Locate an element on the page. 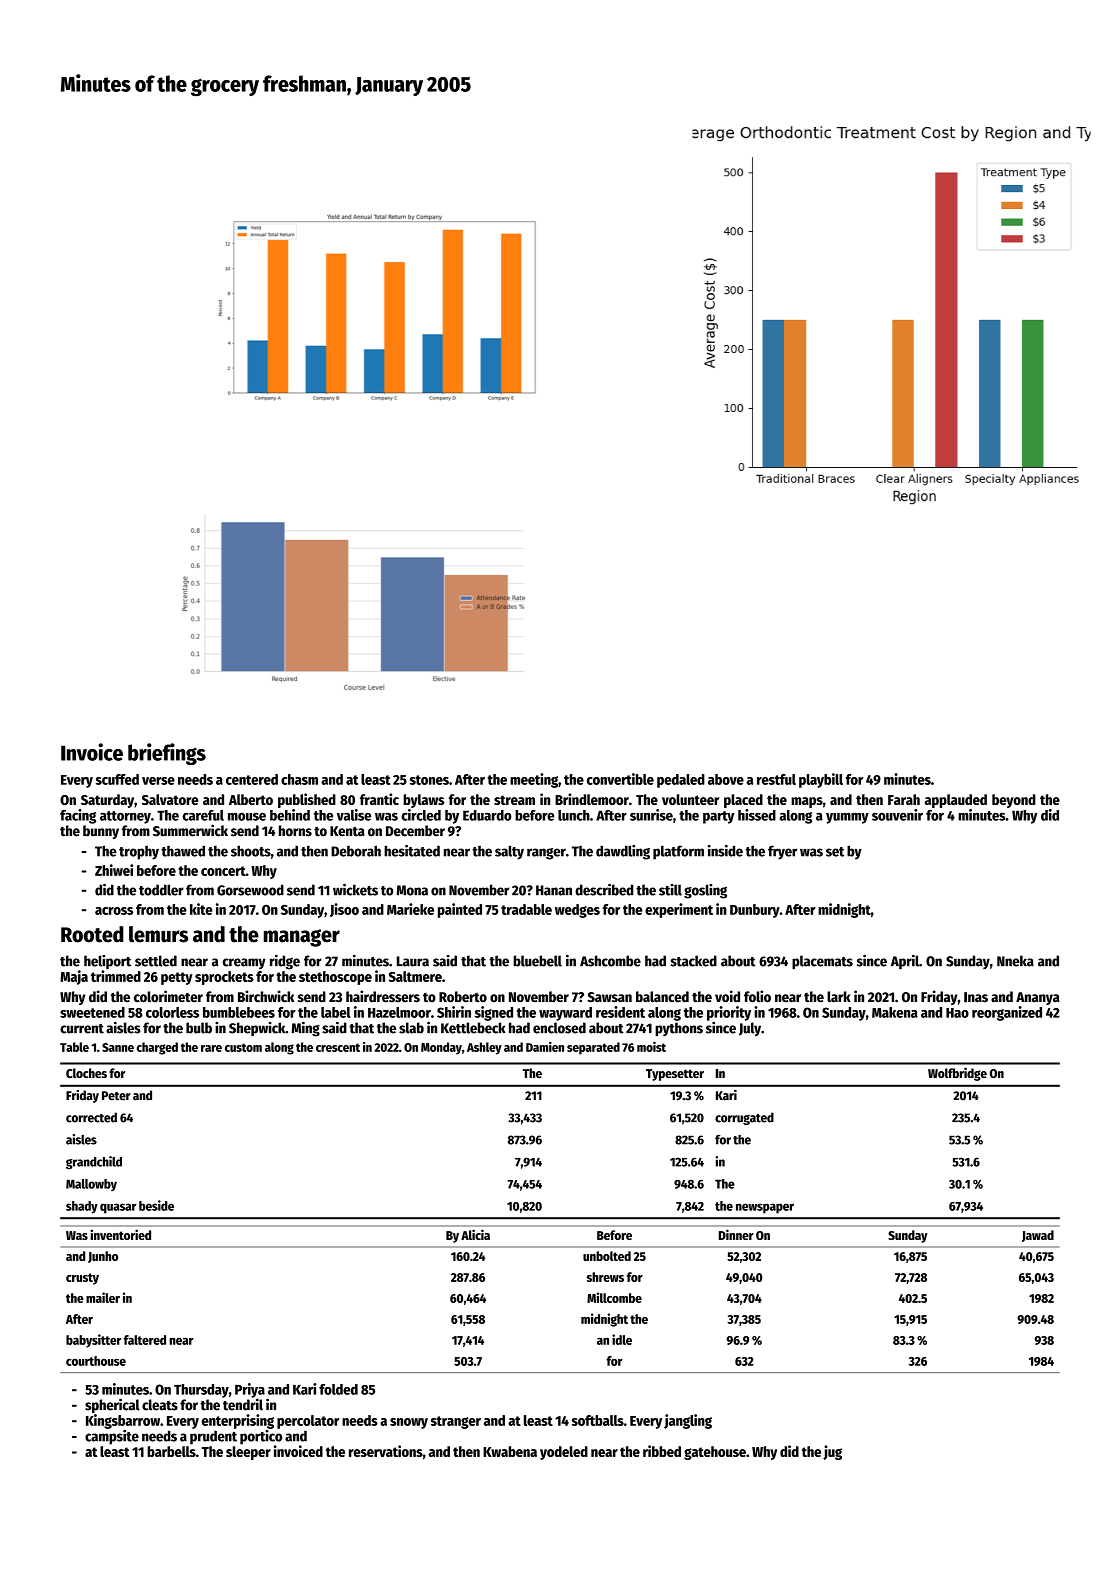 The height and width of the document is (1591, 1120). corrugated is located at coordinates (744, 1118).
